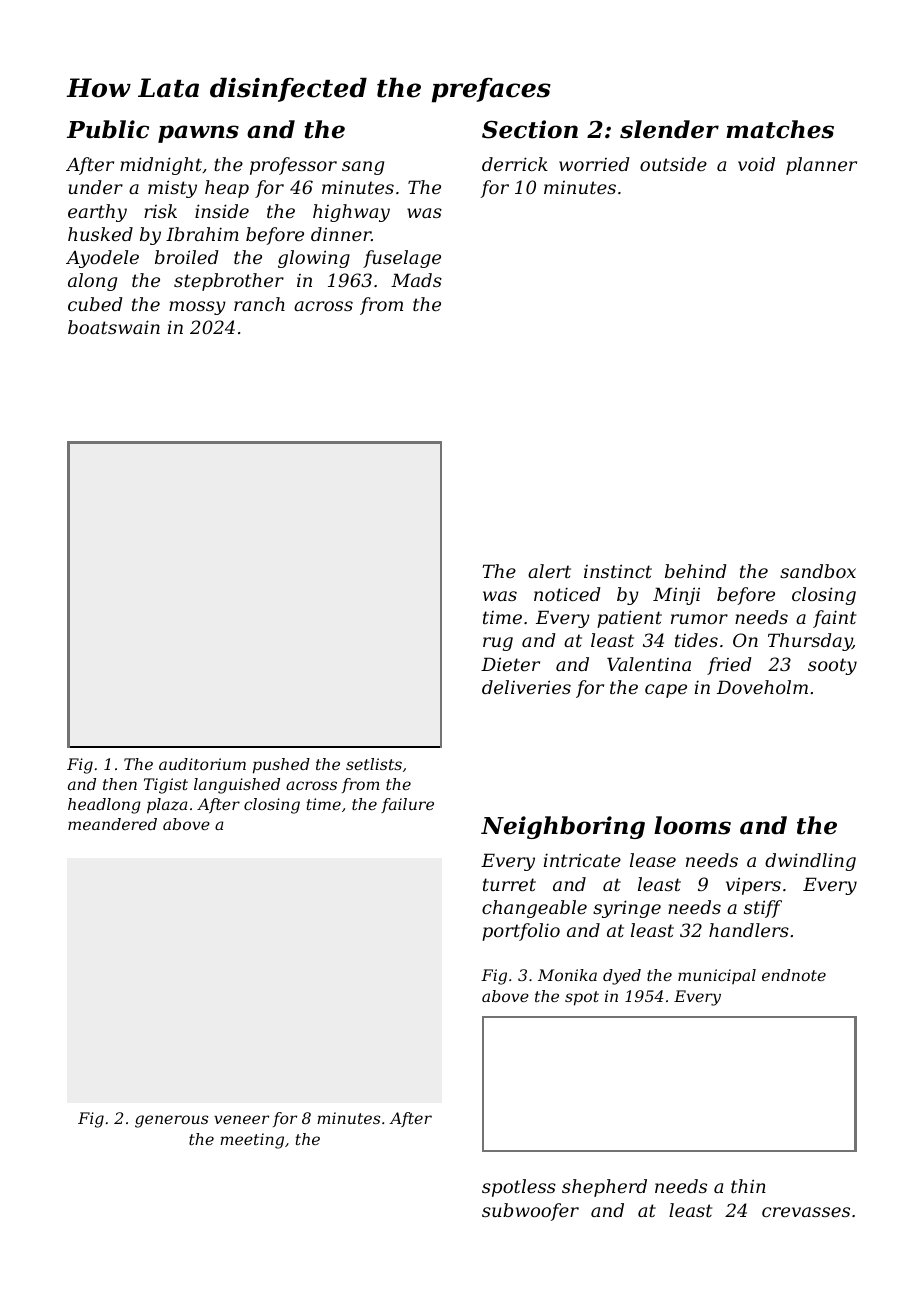 This screenshot has height=1311, width=924. I want to click on void, so click(756, 164).
